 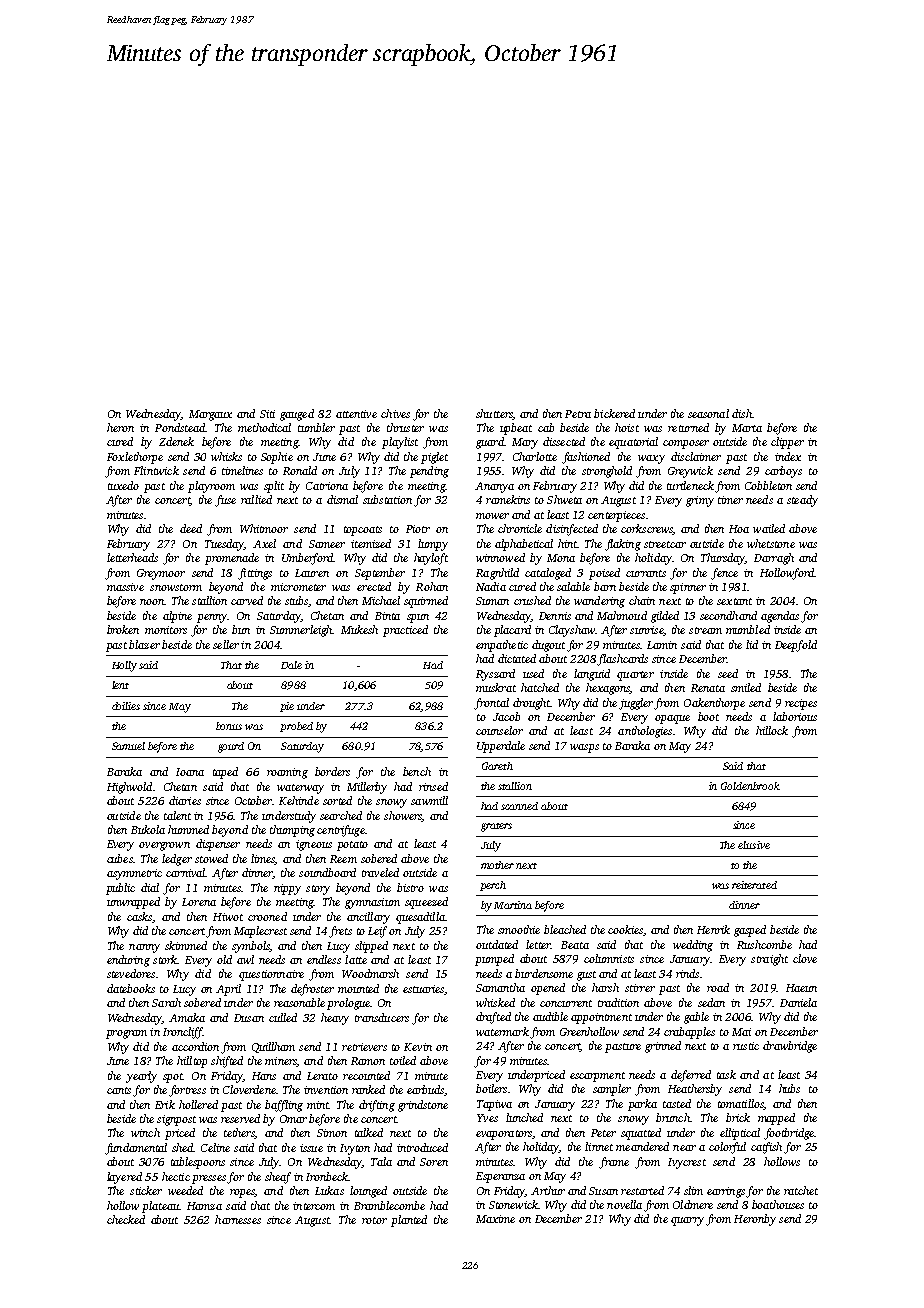 What do you see at coordinates (123, 485) in the image?
I see `tuxedo` at bounding box center [123, 485].
